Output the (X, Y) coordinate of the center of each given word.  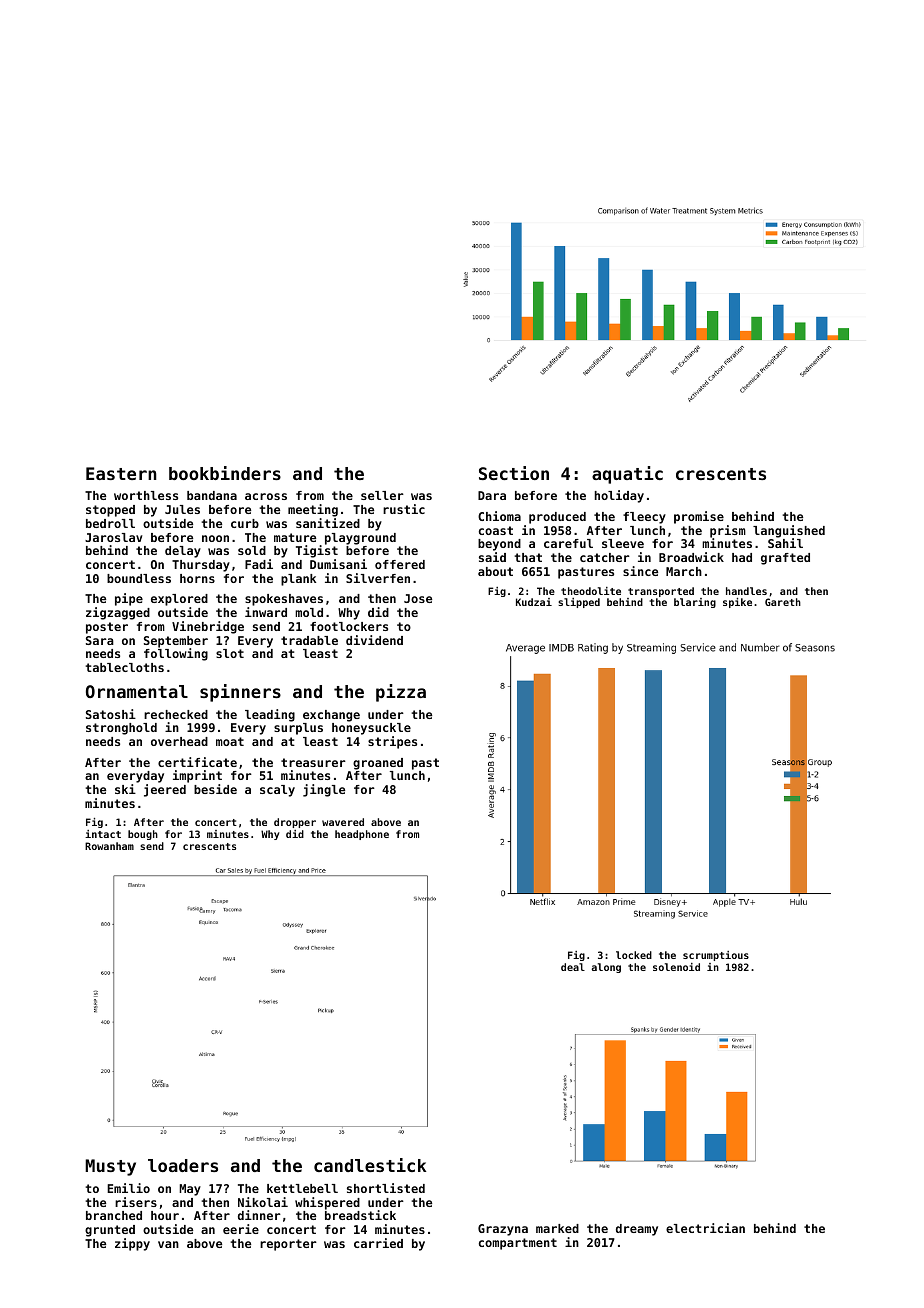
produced (557, 518)
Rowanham (109, 846)
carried (378, 1243)
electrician (705, 1228)
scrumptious (716, 956)
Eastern (121, 473)
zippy (132, 1244)
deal (573, 967)
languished (789, 531)
